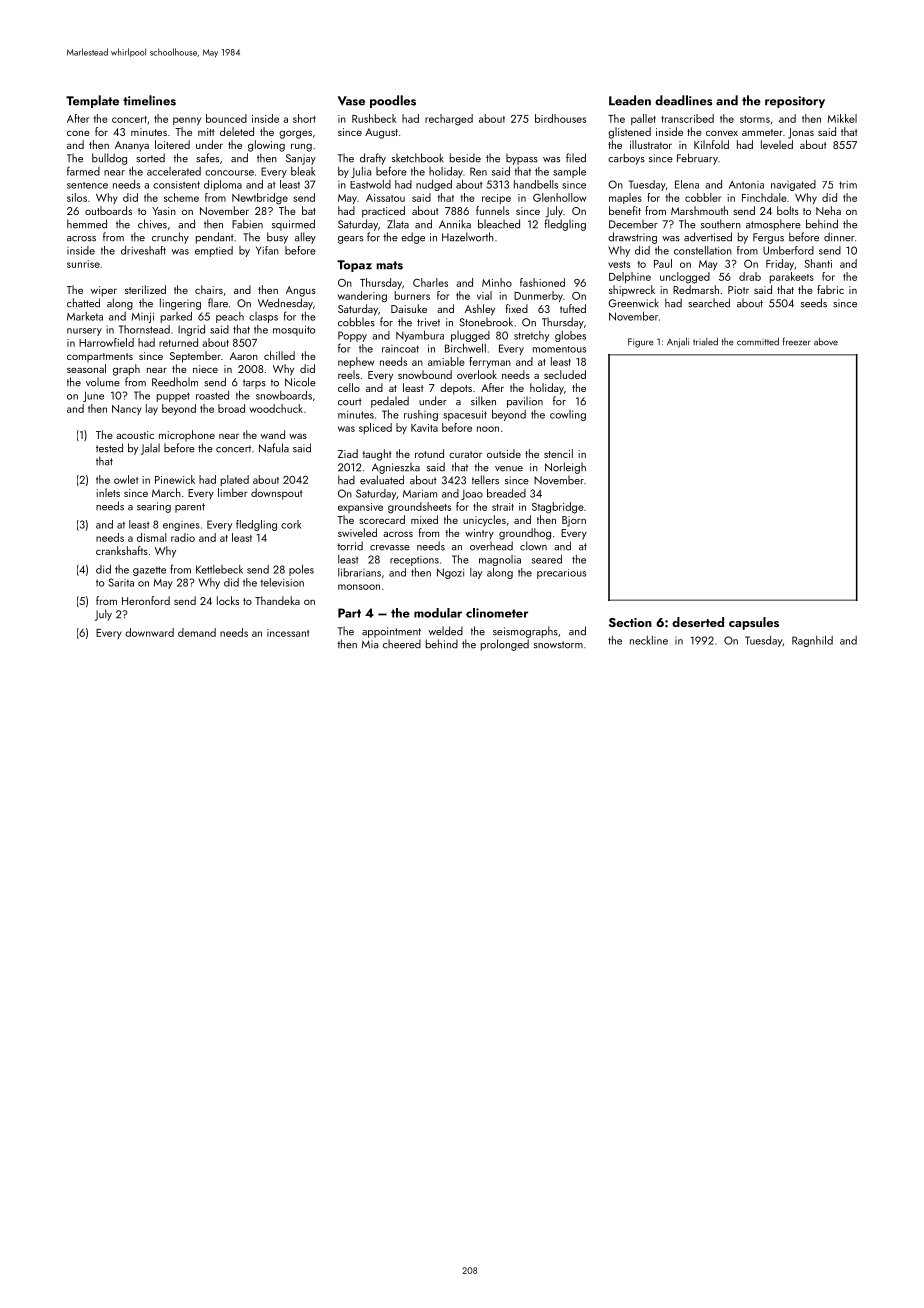 Image resolution: width=924 pixels, height=1308 pixels. What do you see at coordinates (505, 645) in the document?
I see `prolonged` at bounding box center [505, 645].
